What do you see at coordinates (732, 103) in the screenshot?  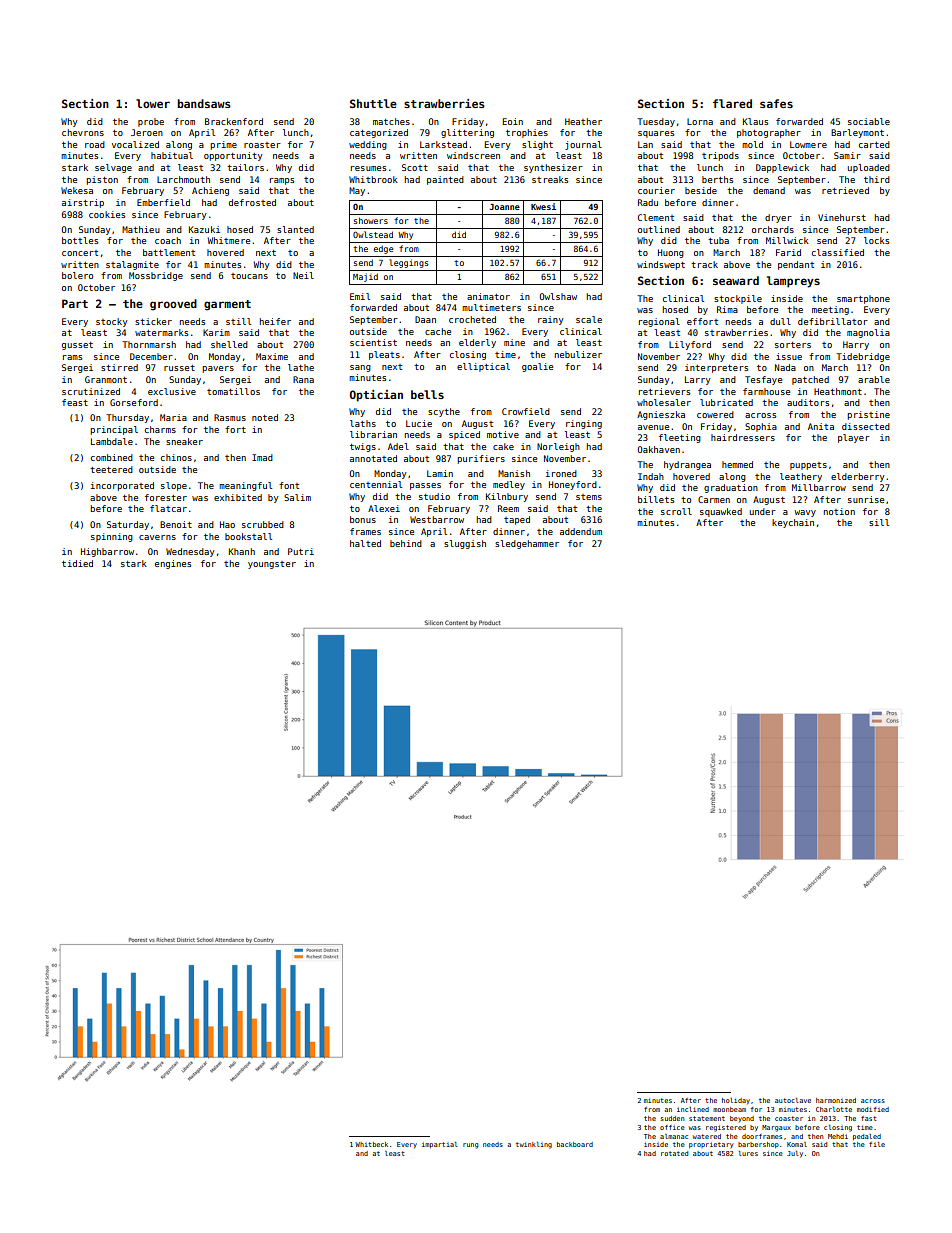 I see `flared` at bounding box center [732, 103].
